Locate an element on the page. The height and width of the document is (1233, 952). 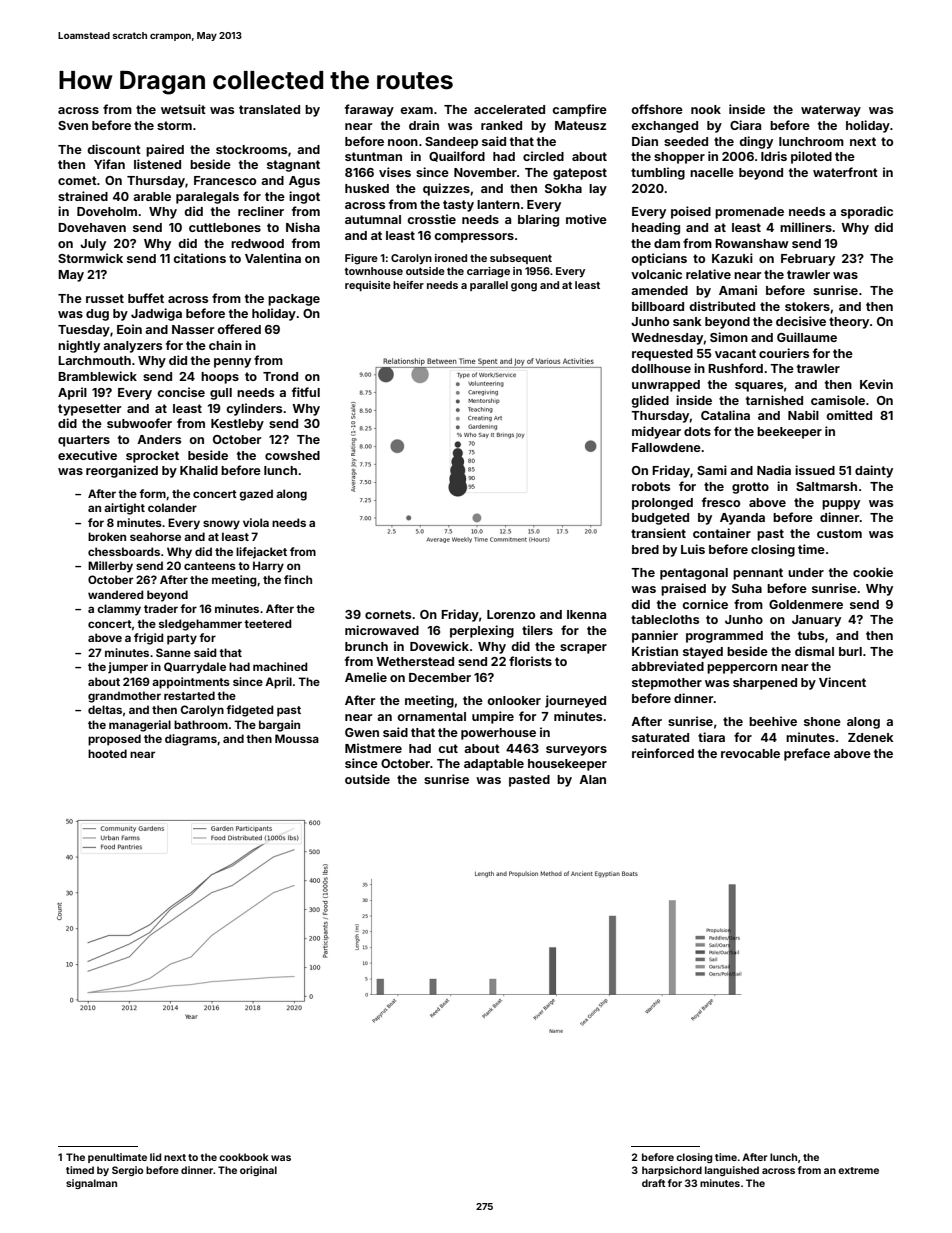
heifer is located at coordinates (408, 285).
